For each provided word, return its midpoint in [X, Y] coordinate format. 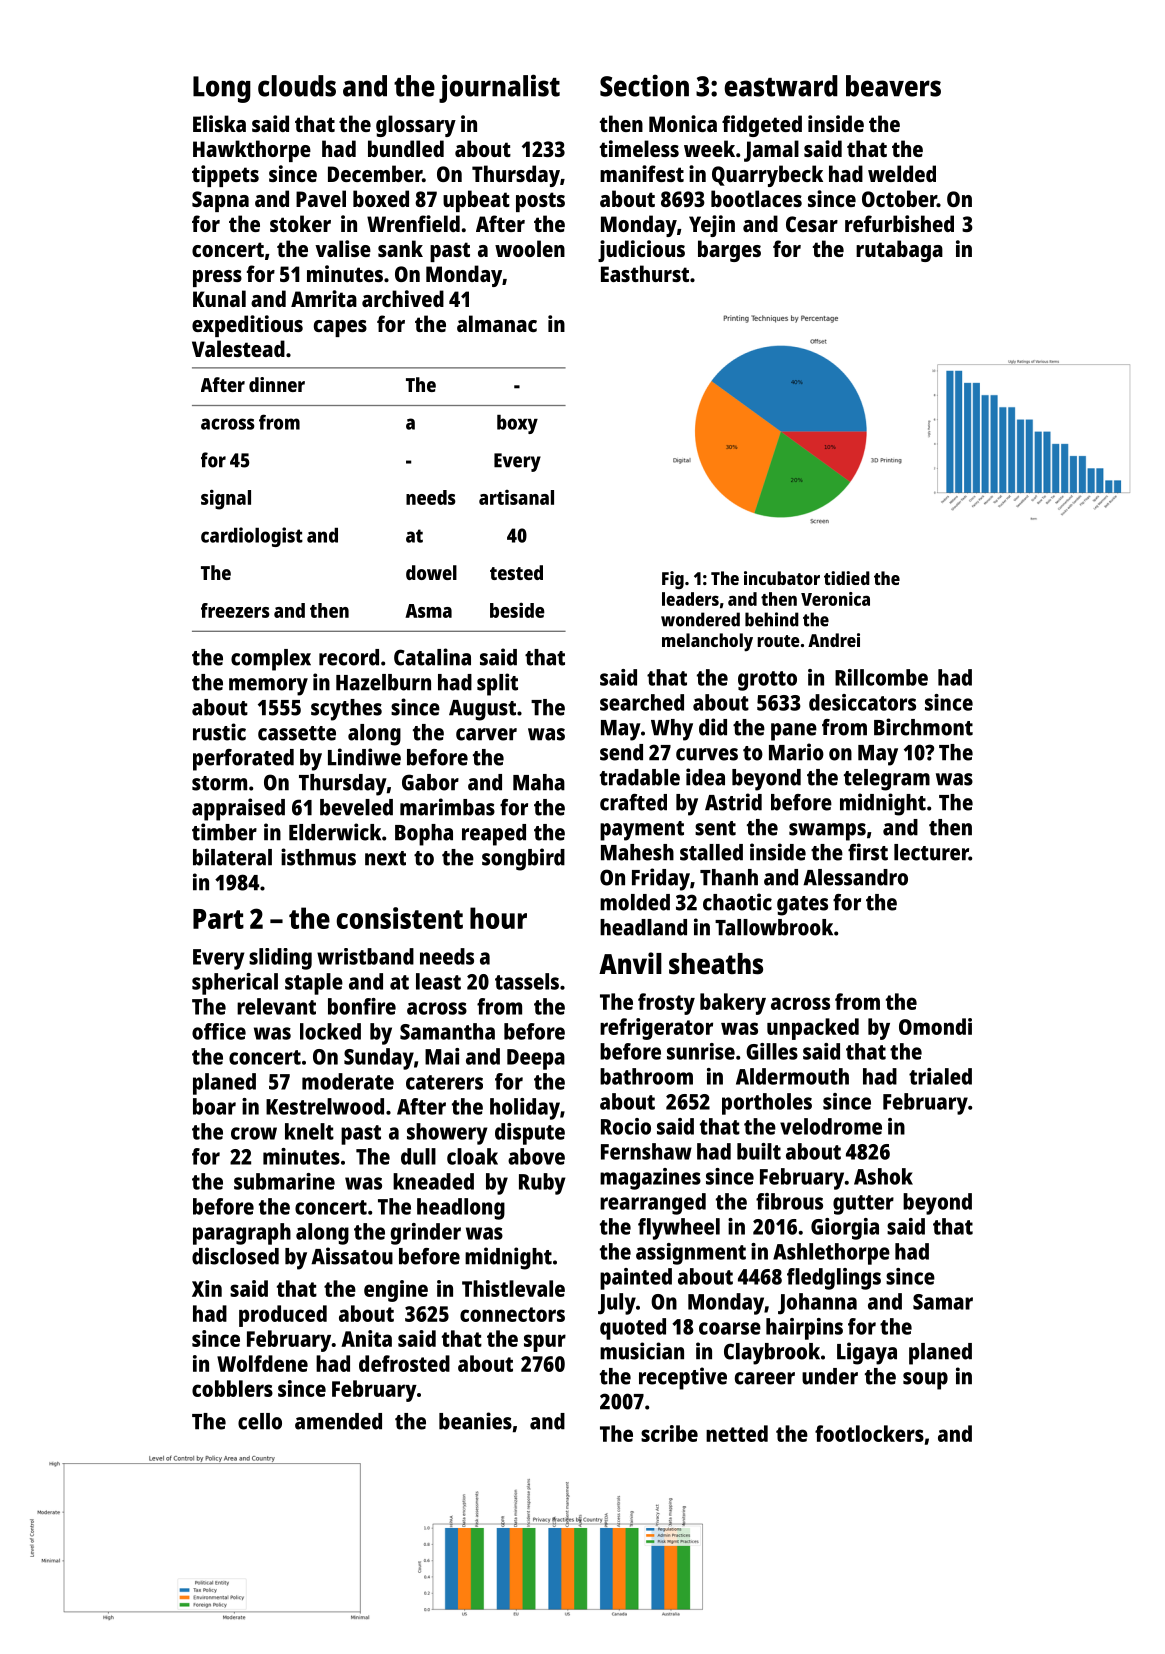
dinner [277, 384]
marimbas [447, 807]
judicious [641, 251]
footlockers [869, 1433]
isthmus [318, 857]
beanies [475, 1421]
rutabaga [899, 251]
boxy [517, 424]
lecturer [931, 852]
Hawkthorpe [252, 151]
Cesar [812, 224]
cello [260, 1421]
